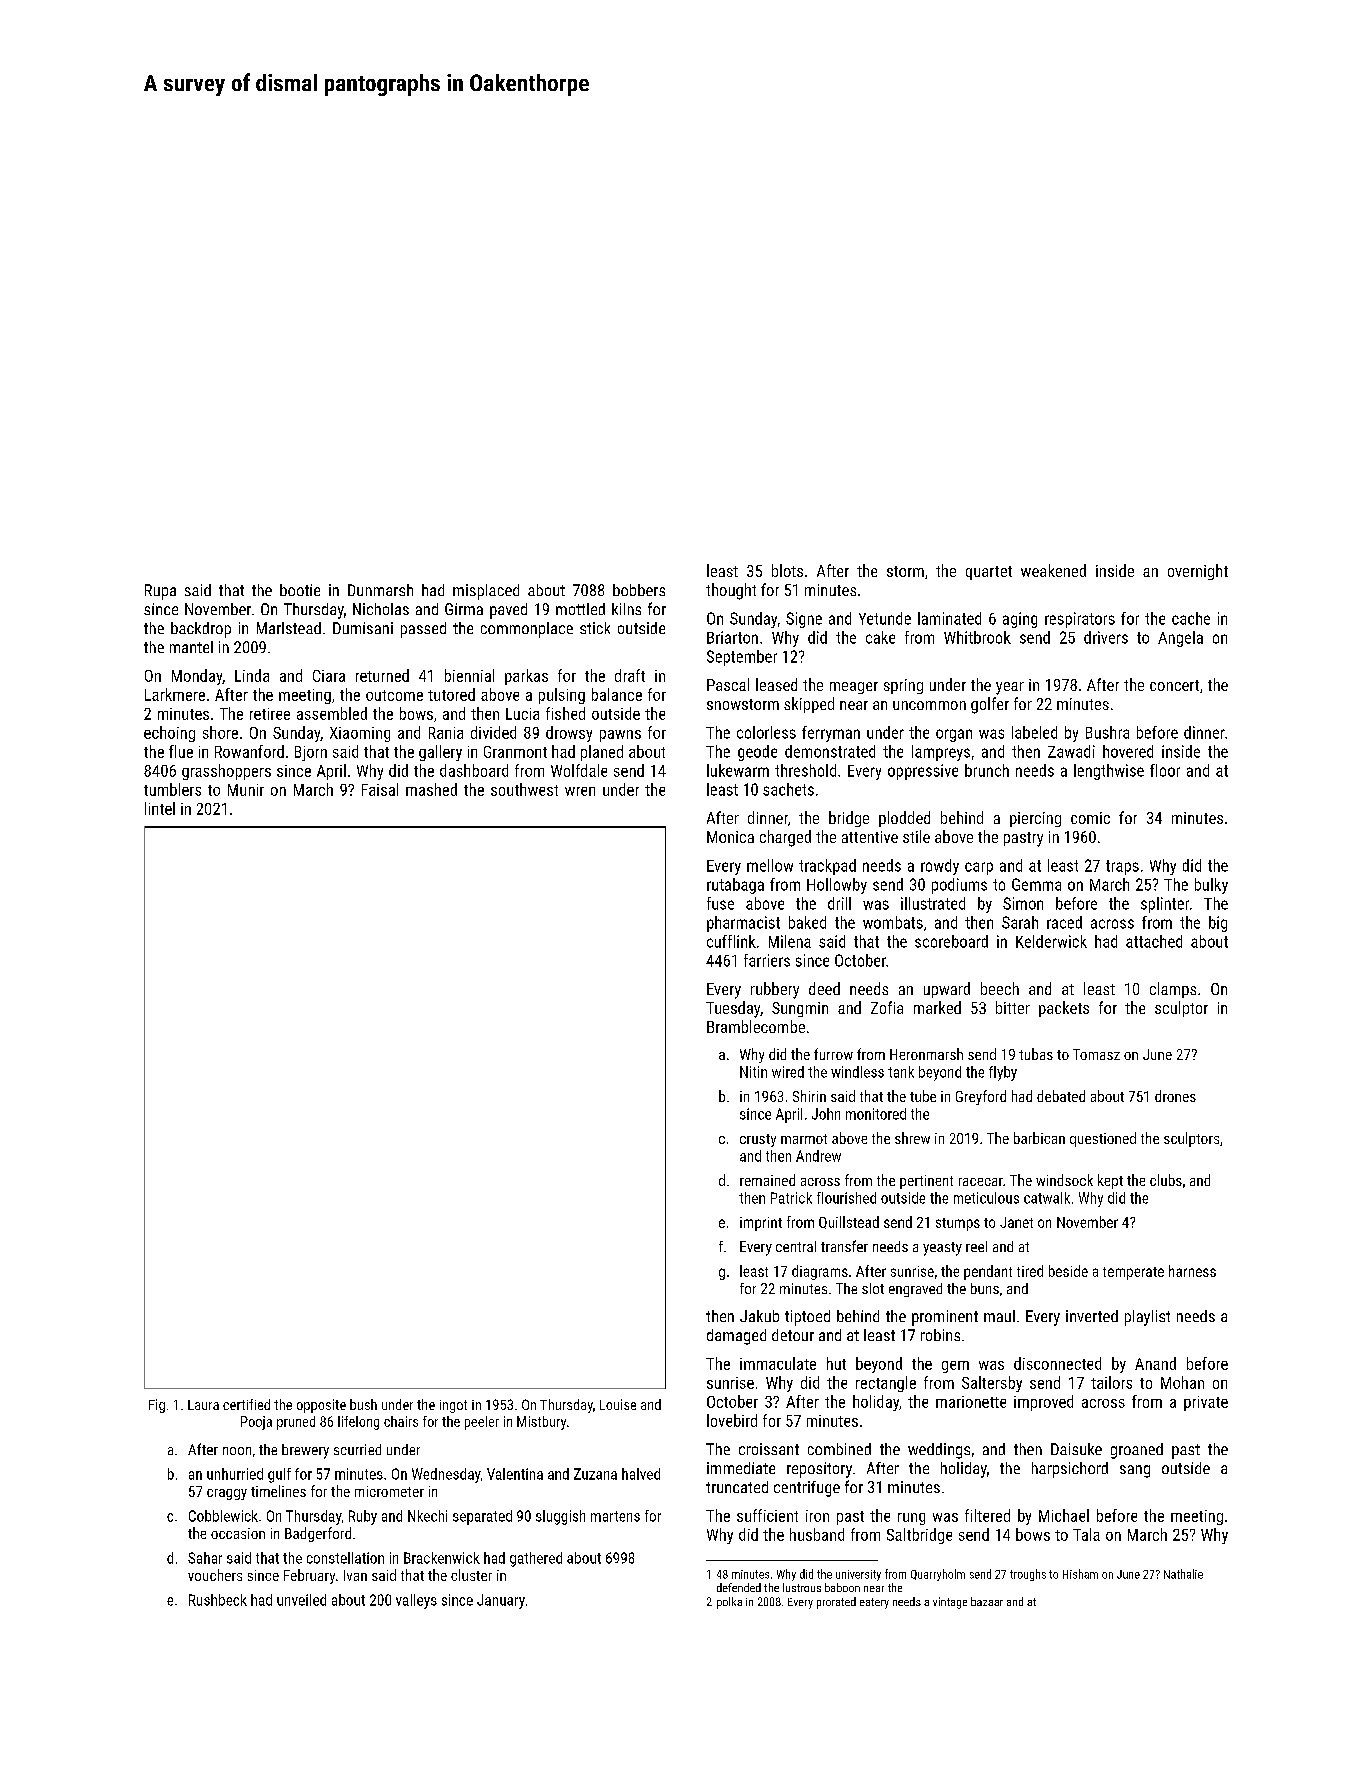 The height and width of the page is (1775, 1372). Describe the element at coordinates (227, 1494) in the page. I see `craggy` at that location.
